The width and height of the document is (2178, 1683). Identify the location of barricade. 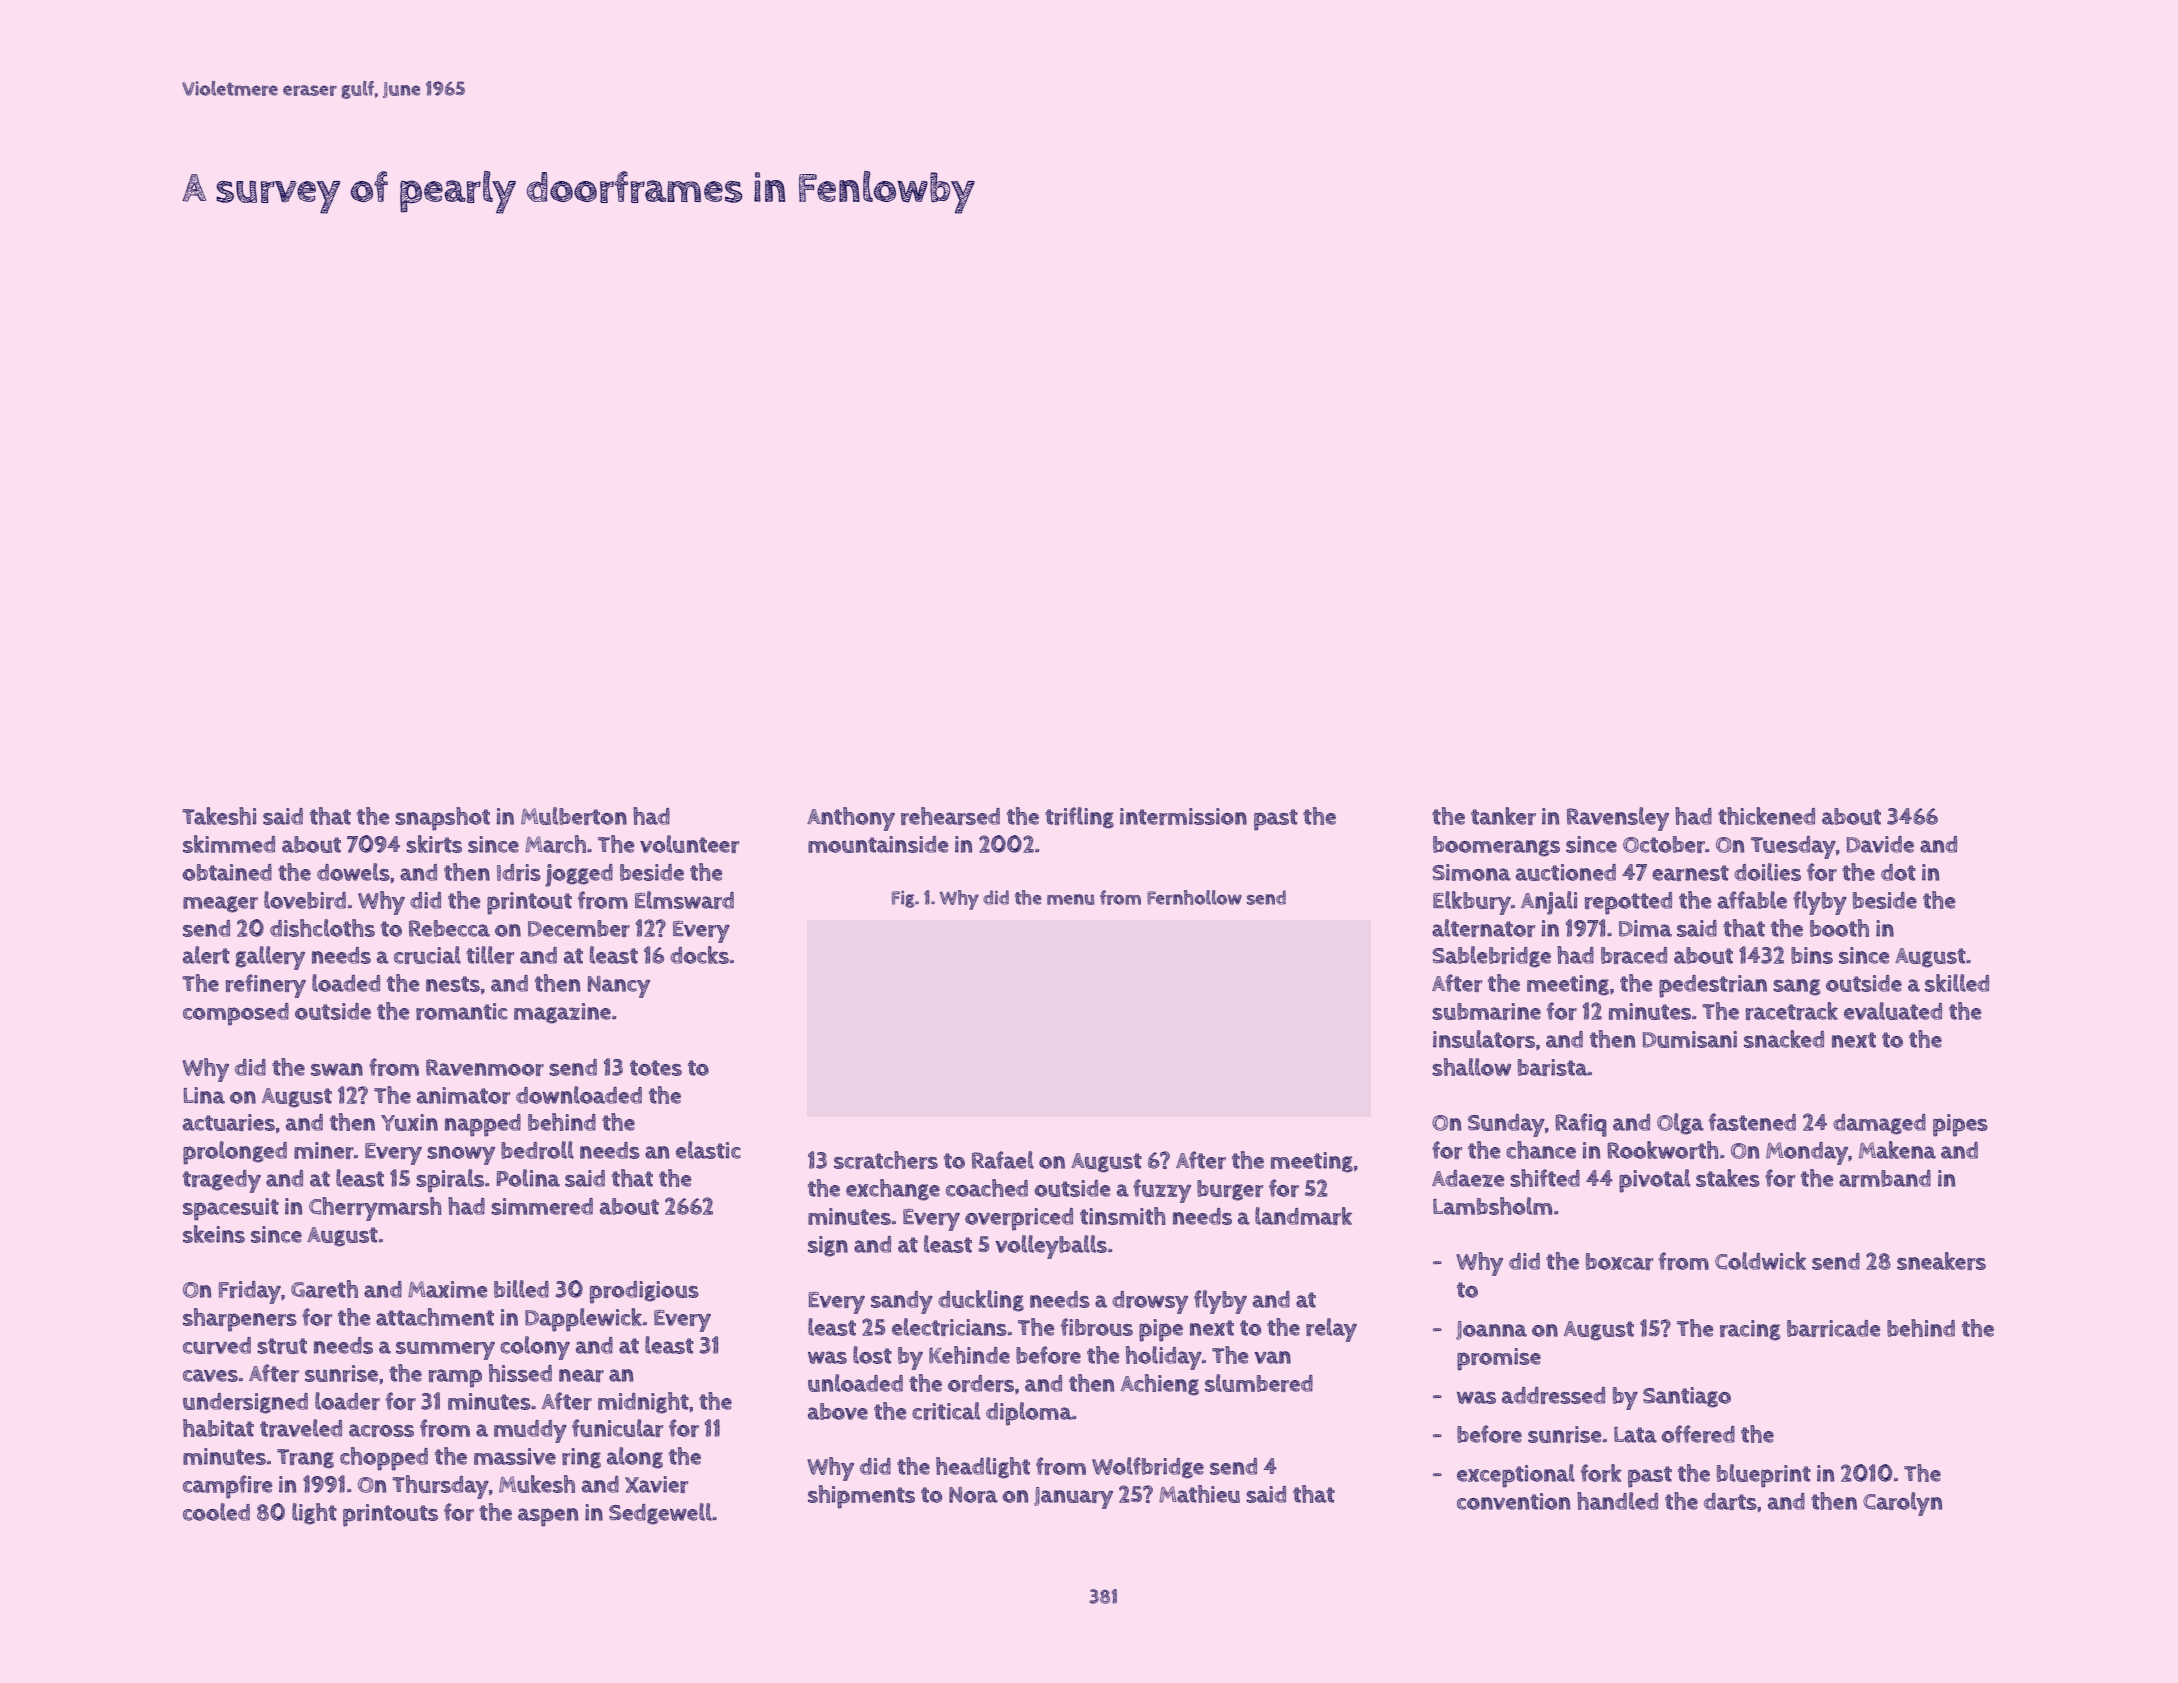
(1833, 1328).
